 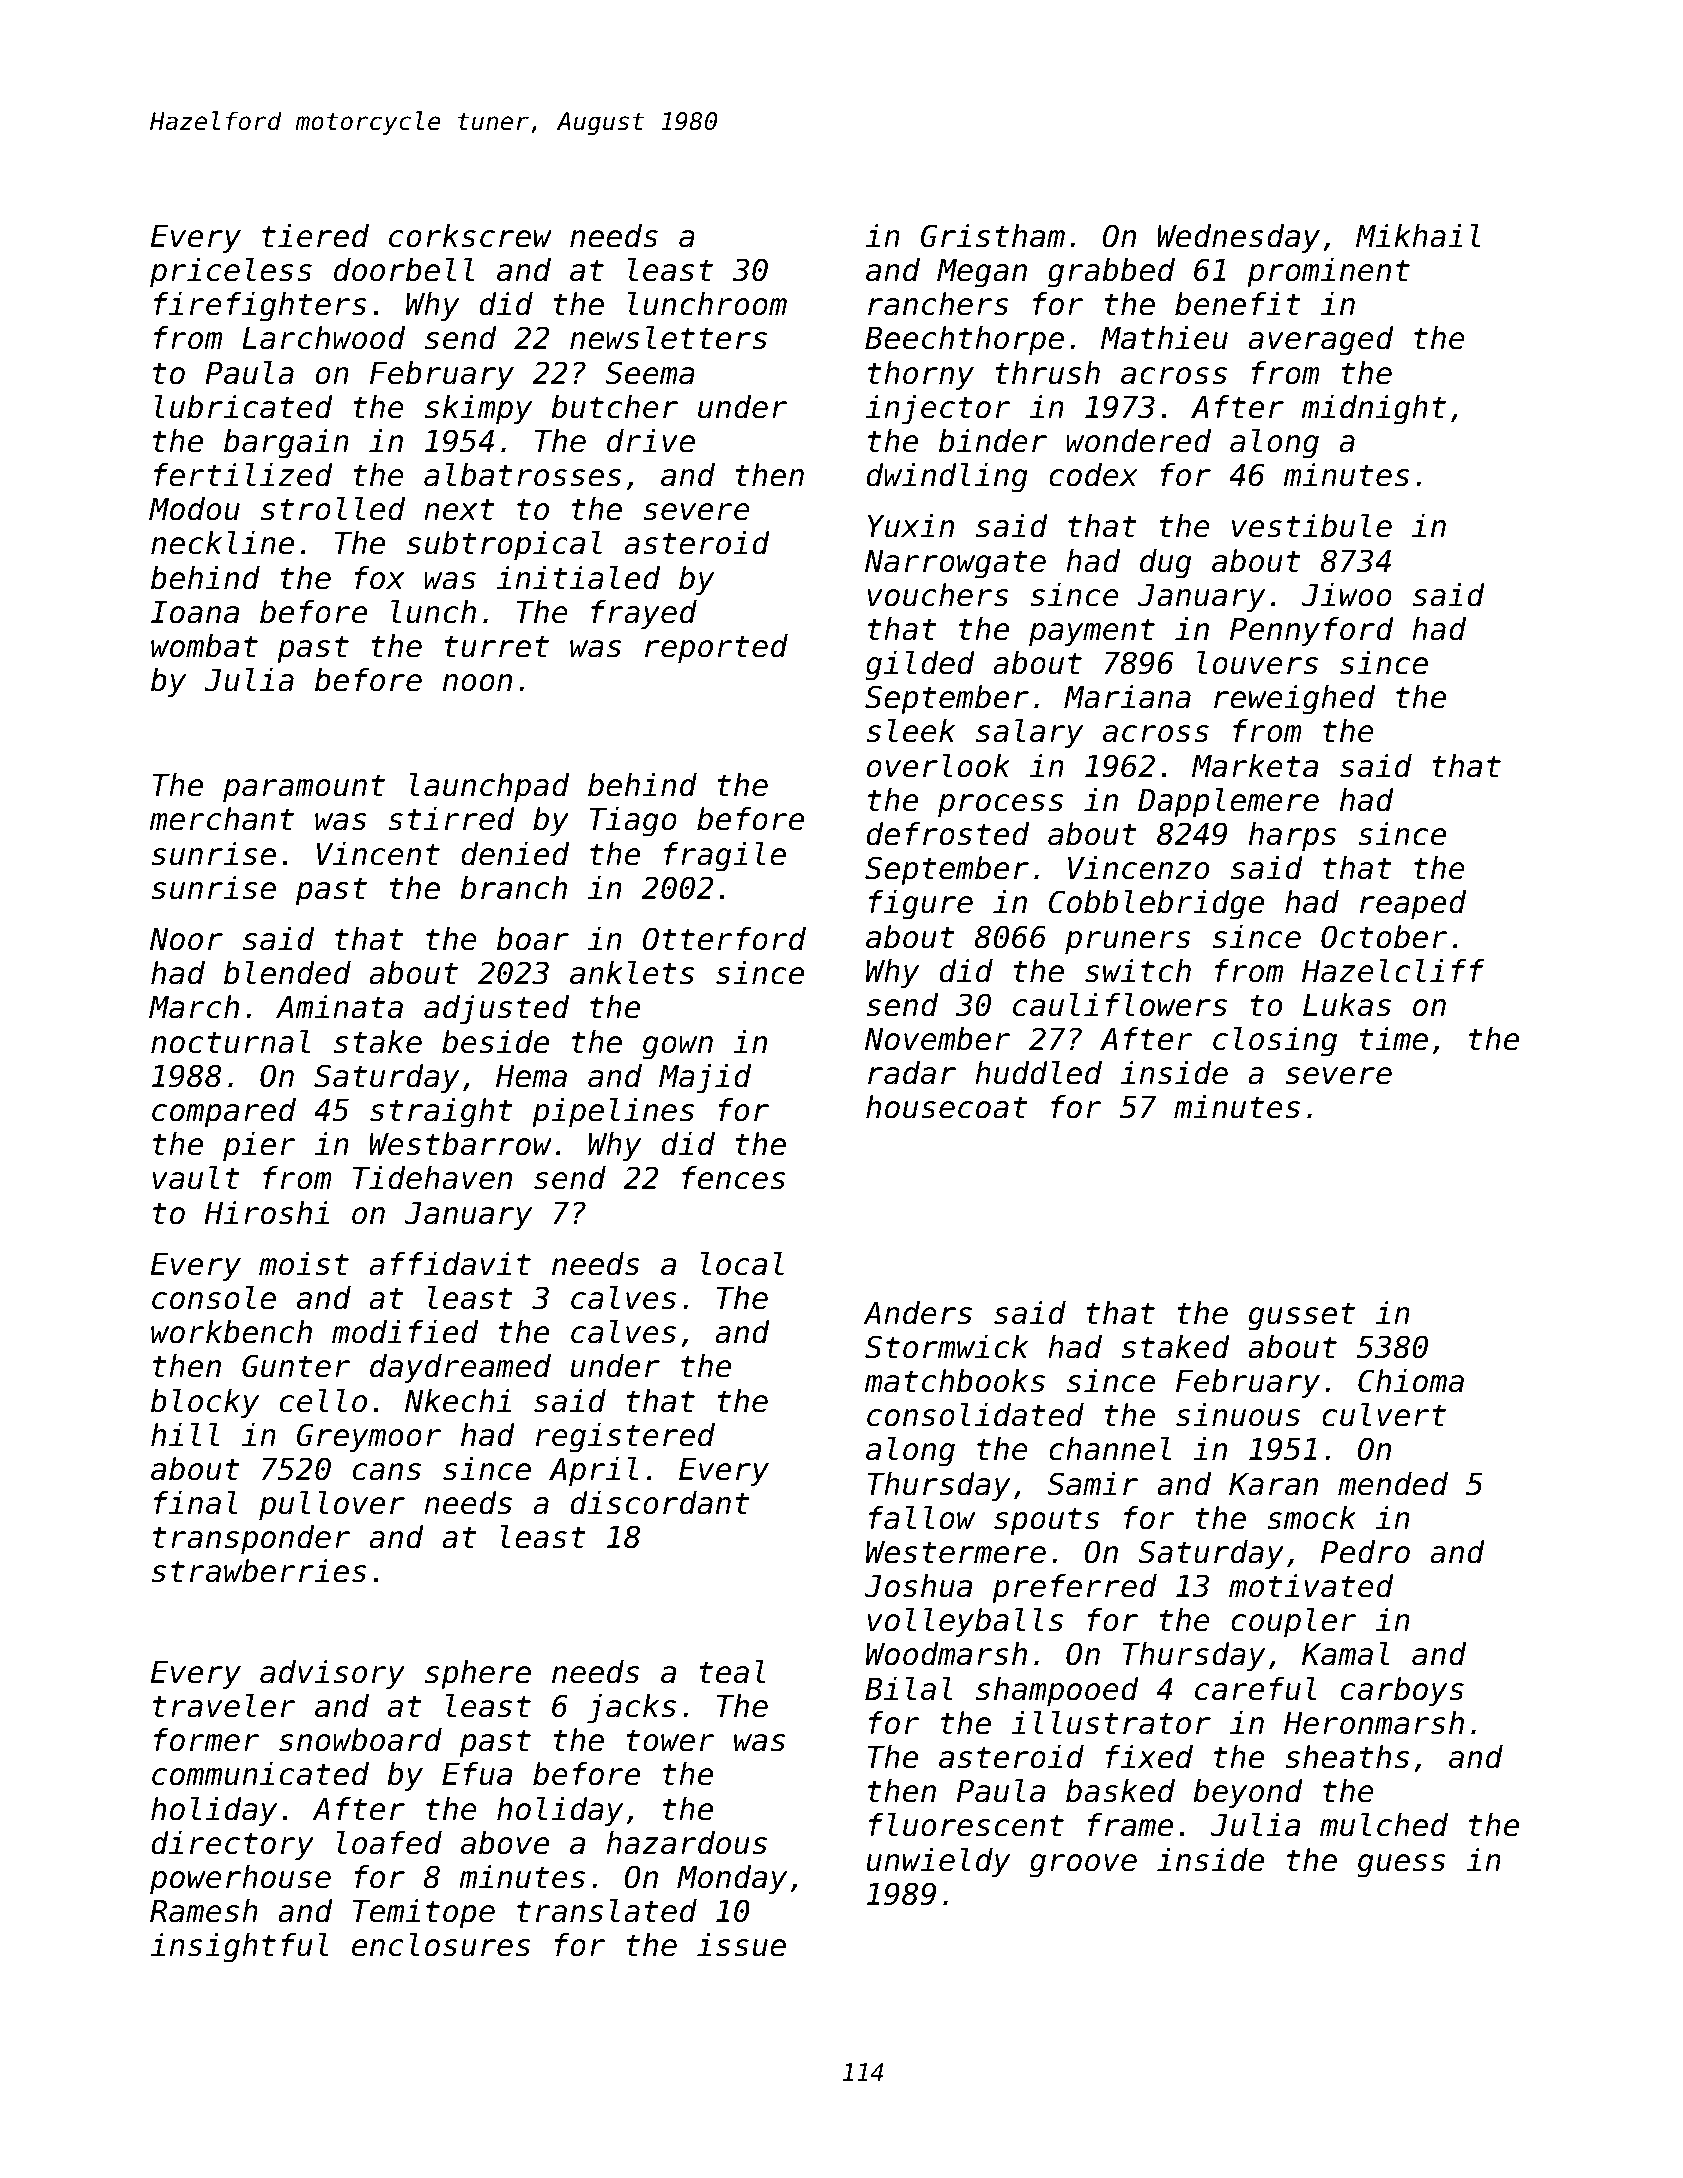 I want to click on teal, so click(x=732, y=1672).
